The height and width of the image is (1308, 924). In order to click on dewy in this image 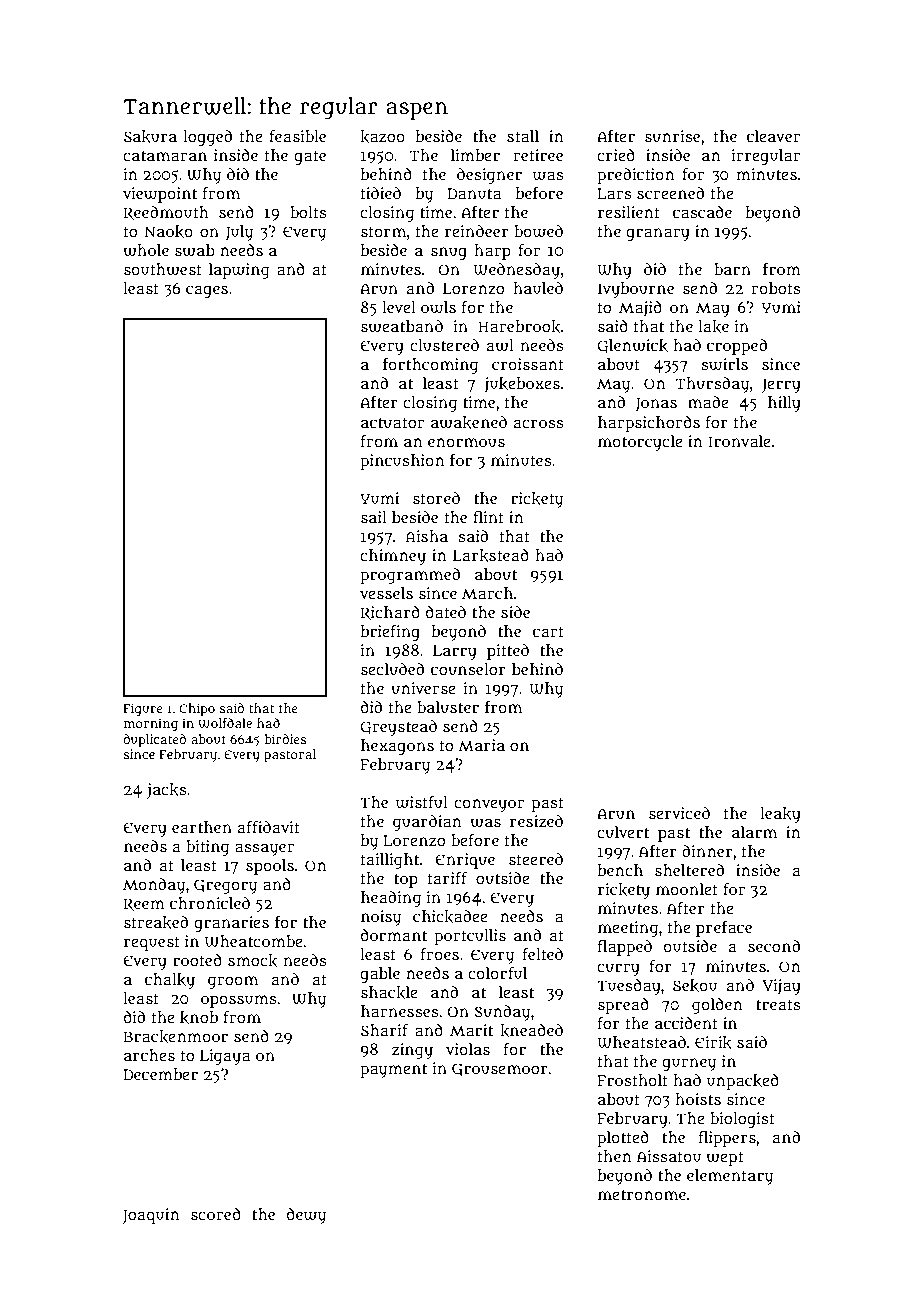, I will do `click(306, 1216)`.
